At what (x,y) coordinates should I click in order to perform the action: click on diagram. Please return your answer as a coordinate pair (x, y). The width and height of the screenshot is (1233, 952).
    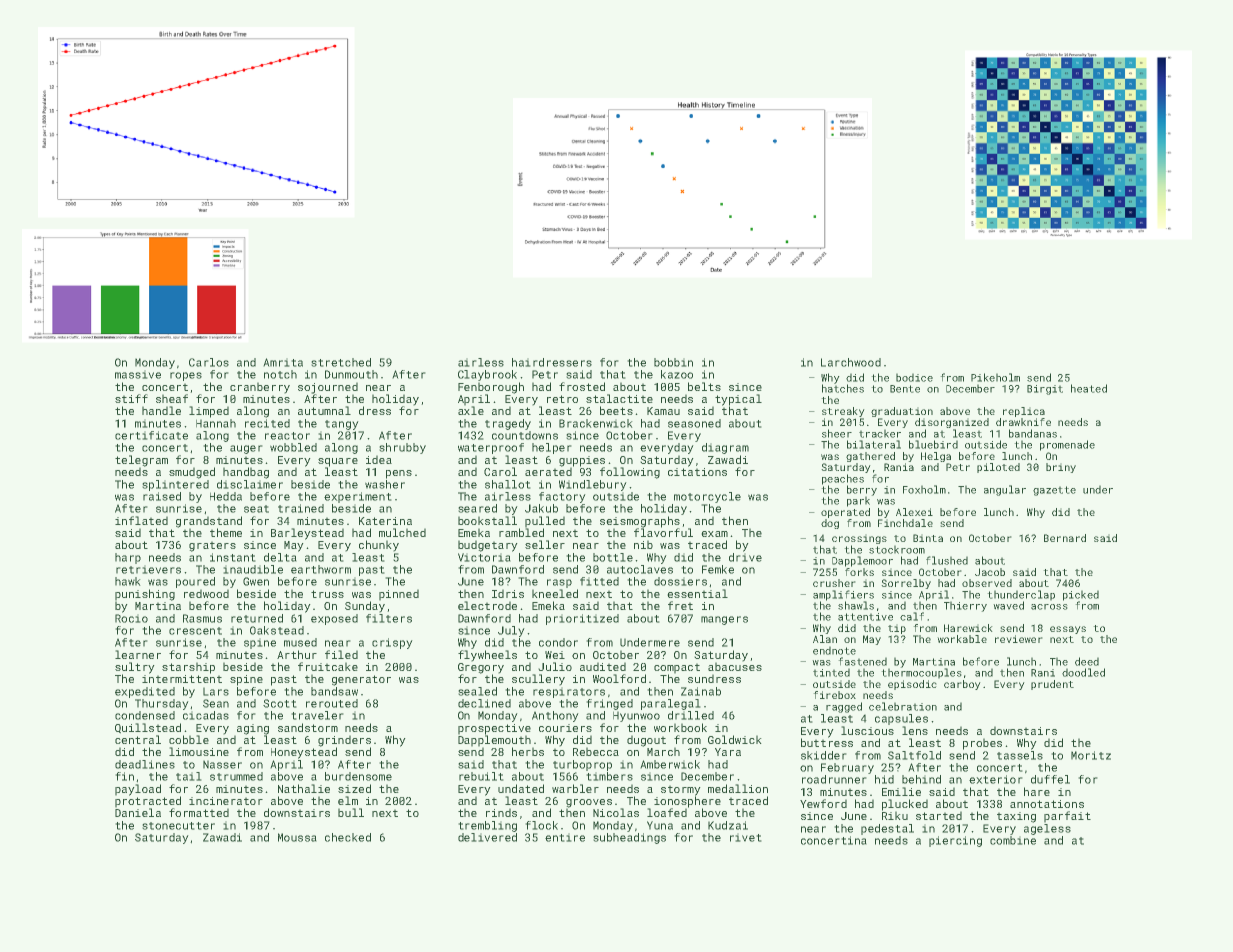
    Looking at the image, I should click on (725, 448).
